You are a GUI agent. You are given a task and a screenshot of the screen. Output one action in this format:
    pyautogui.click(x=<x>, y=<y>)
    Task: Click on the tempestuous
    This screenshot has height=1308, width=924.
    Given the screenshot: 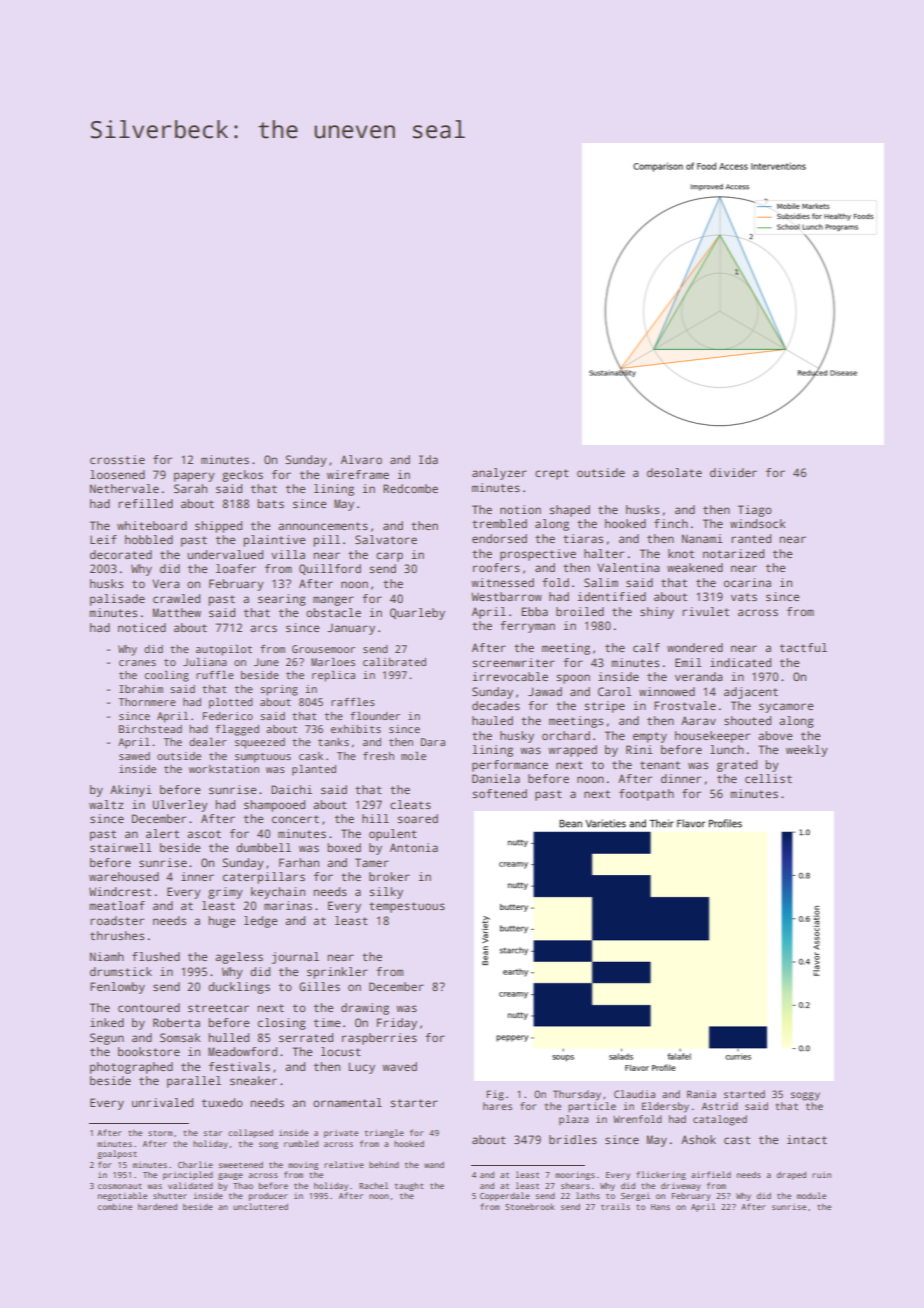 What is the action you would take?
    pyautogui.click(x=407, y=907)
